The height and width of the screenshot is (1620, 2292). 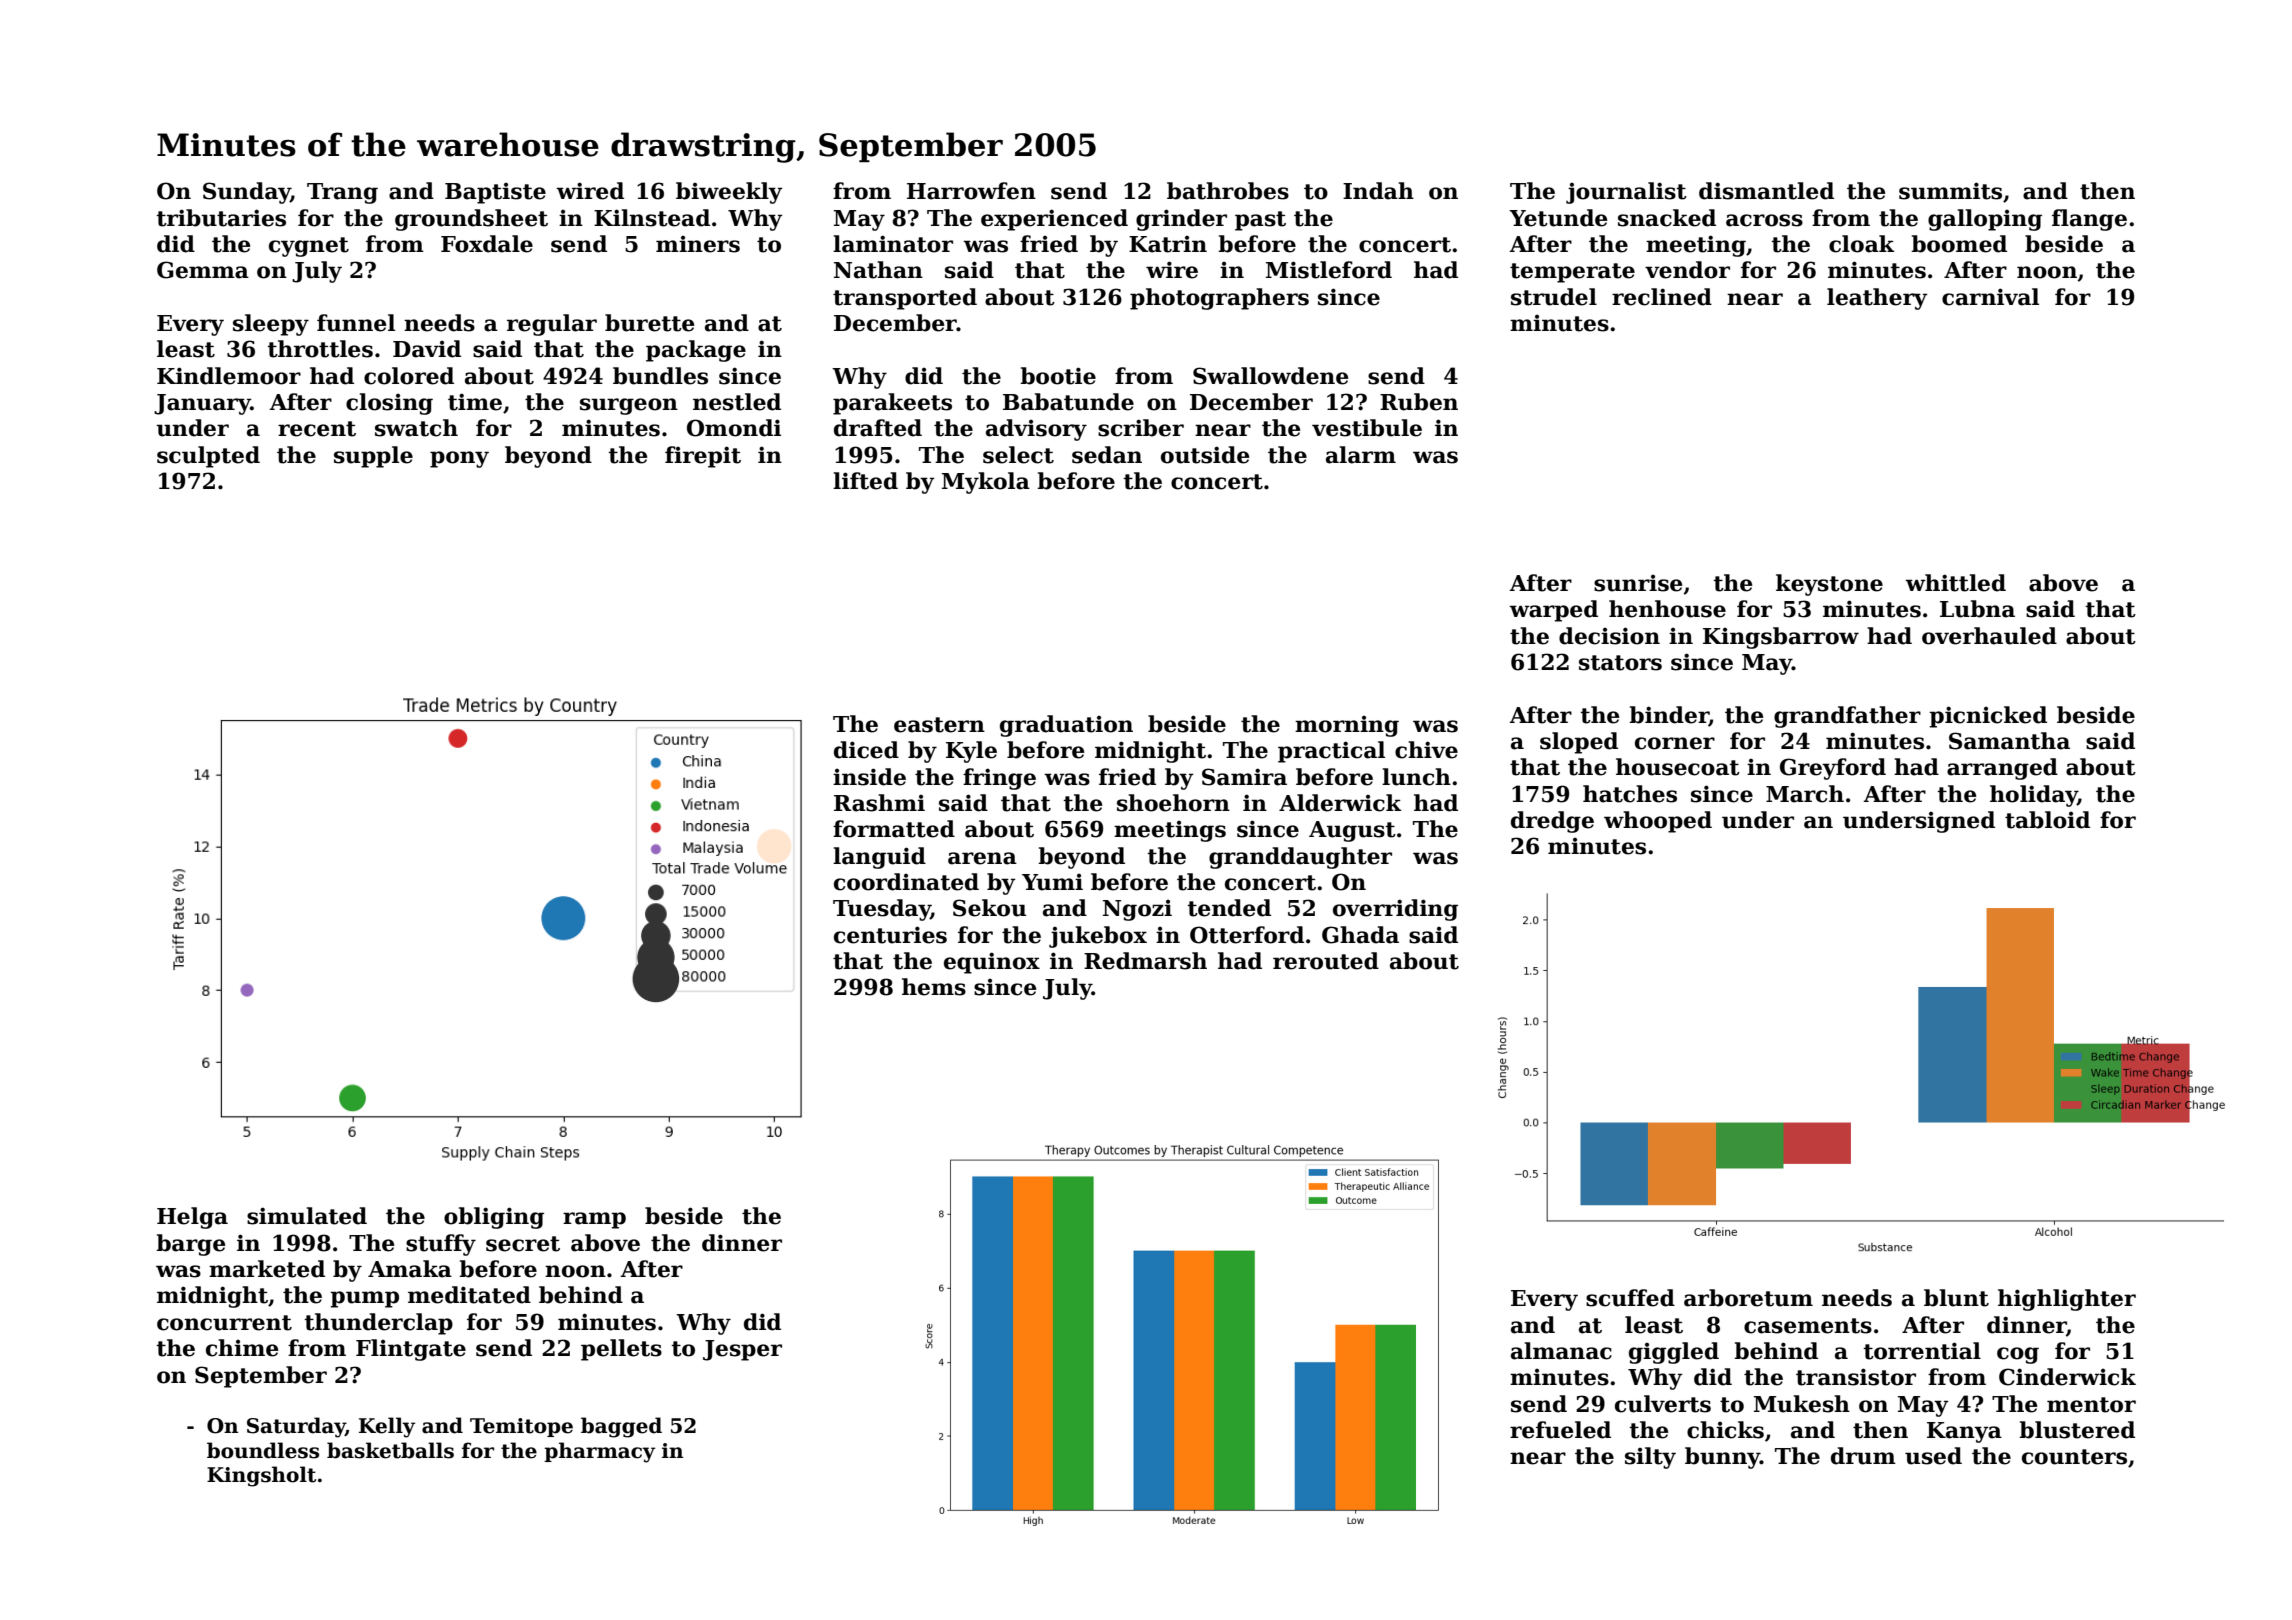 What do you see at coordinates (1419, 402) in the screenshot?
I see `Ruben` at bounding box center [1419, 402].
